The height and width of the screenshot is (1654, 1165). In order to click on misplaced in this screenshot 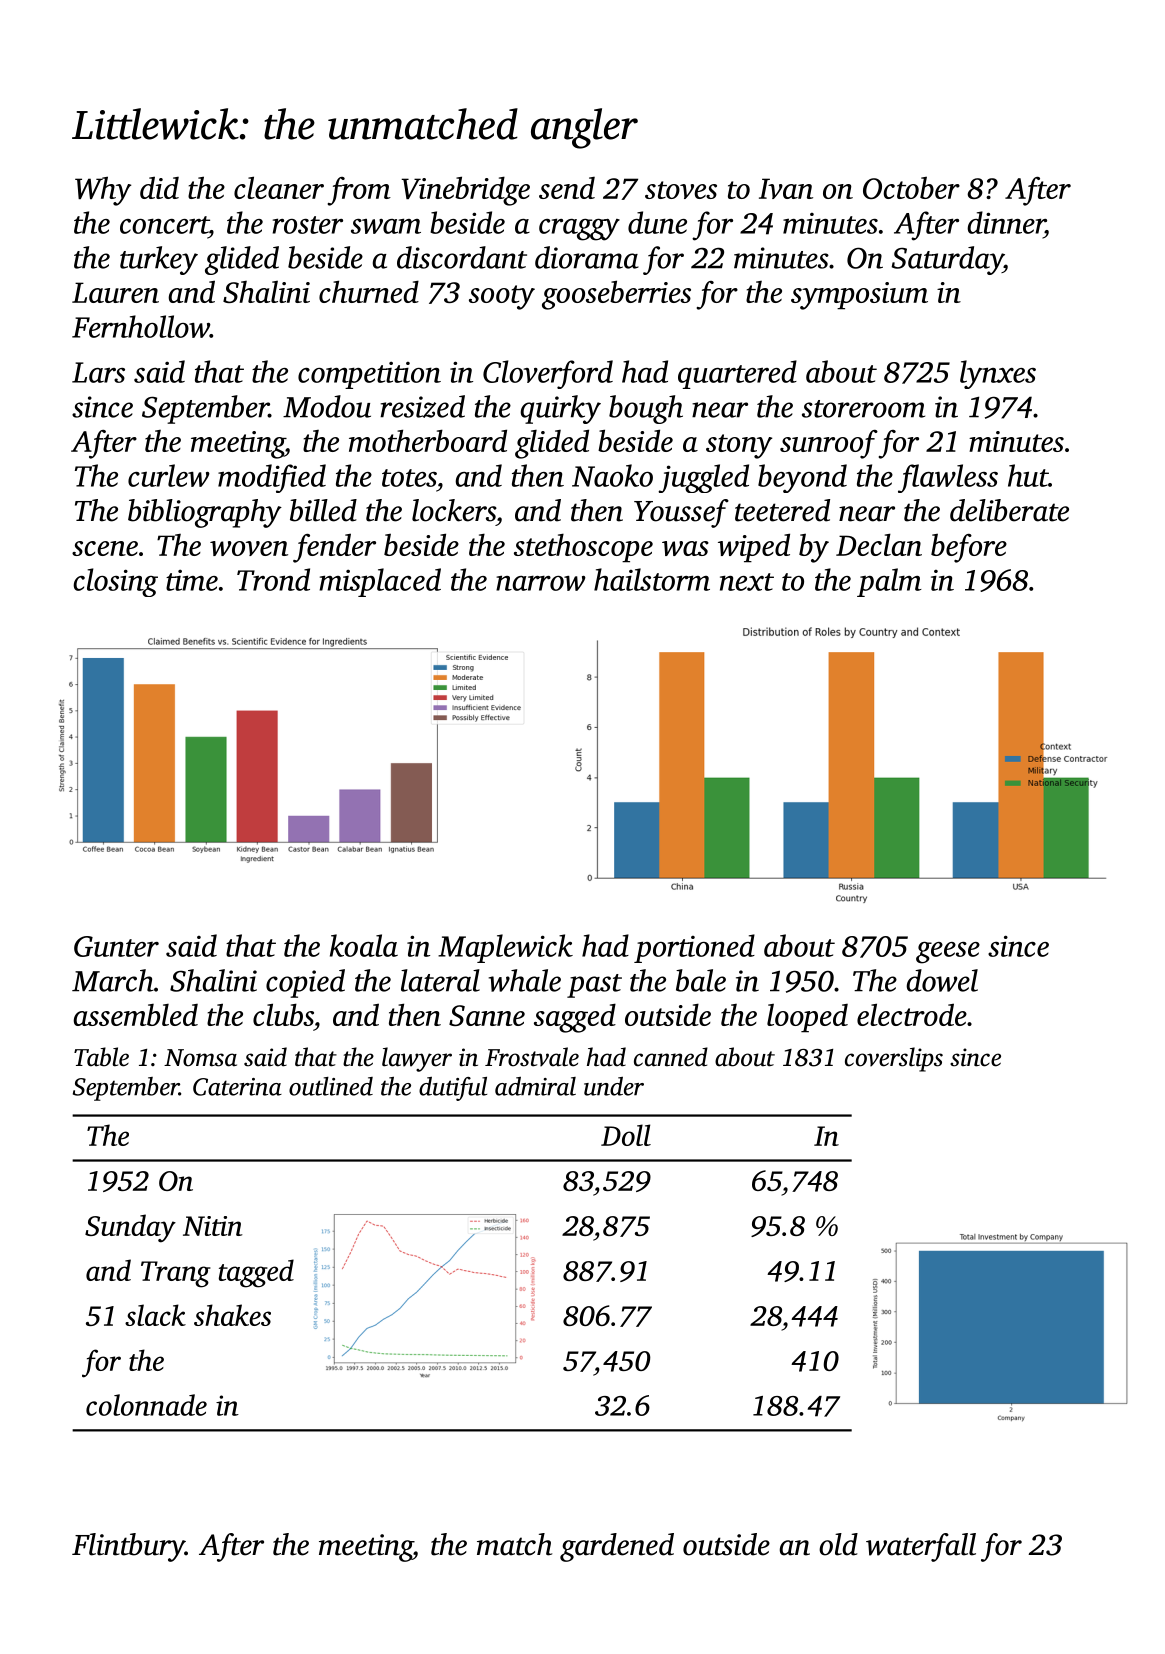, I will do `click(380, 582)`.
